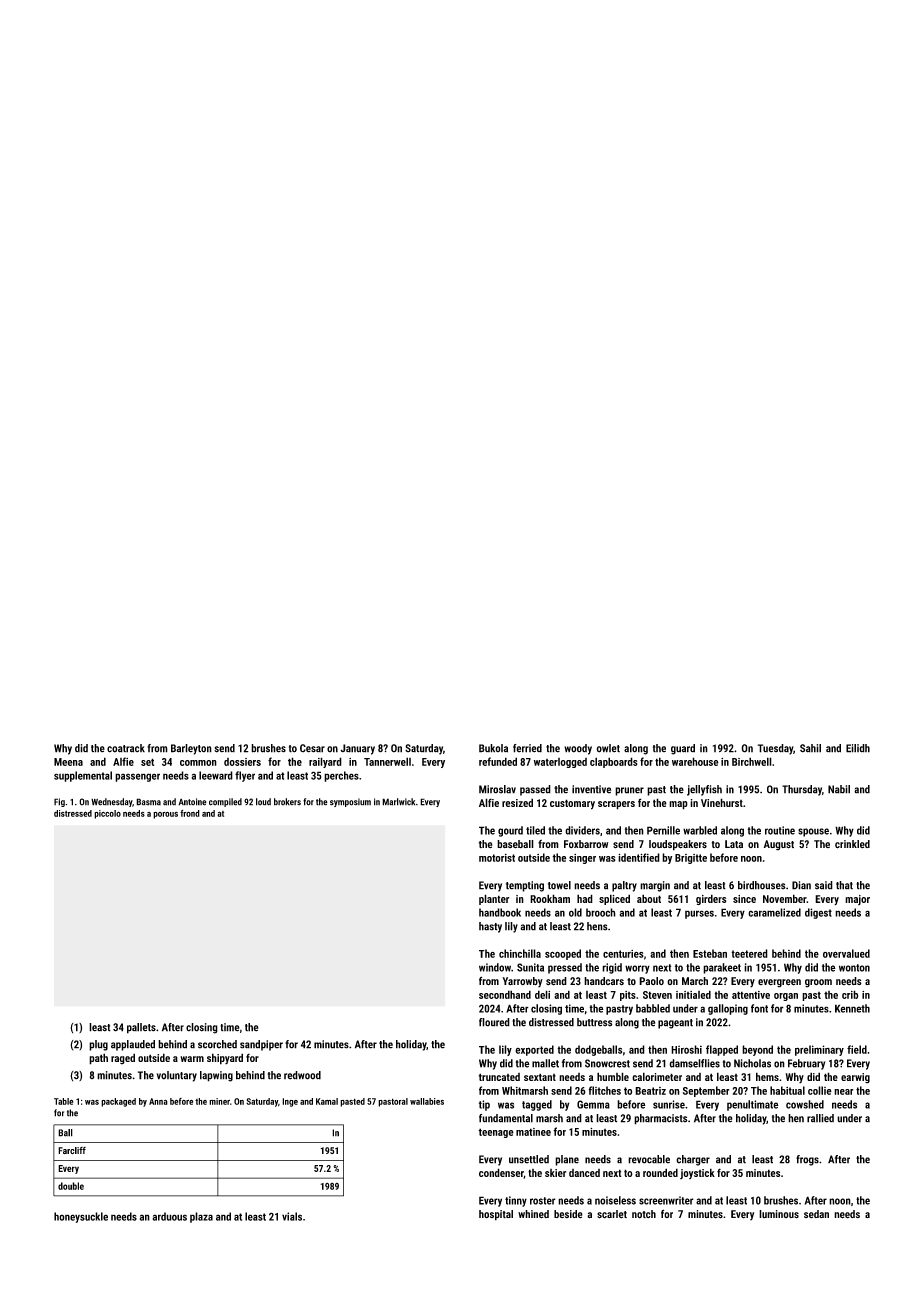 This screenshot has width=924, height=1308. Describe the element at coordinates (846, 953) in the screenshot. I see `overvalued` at that location.
